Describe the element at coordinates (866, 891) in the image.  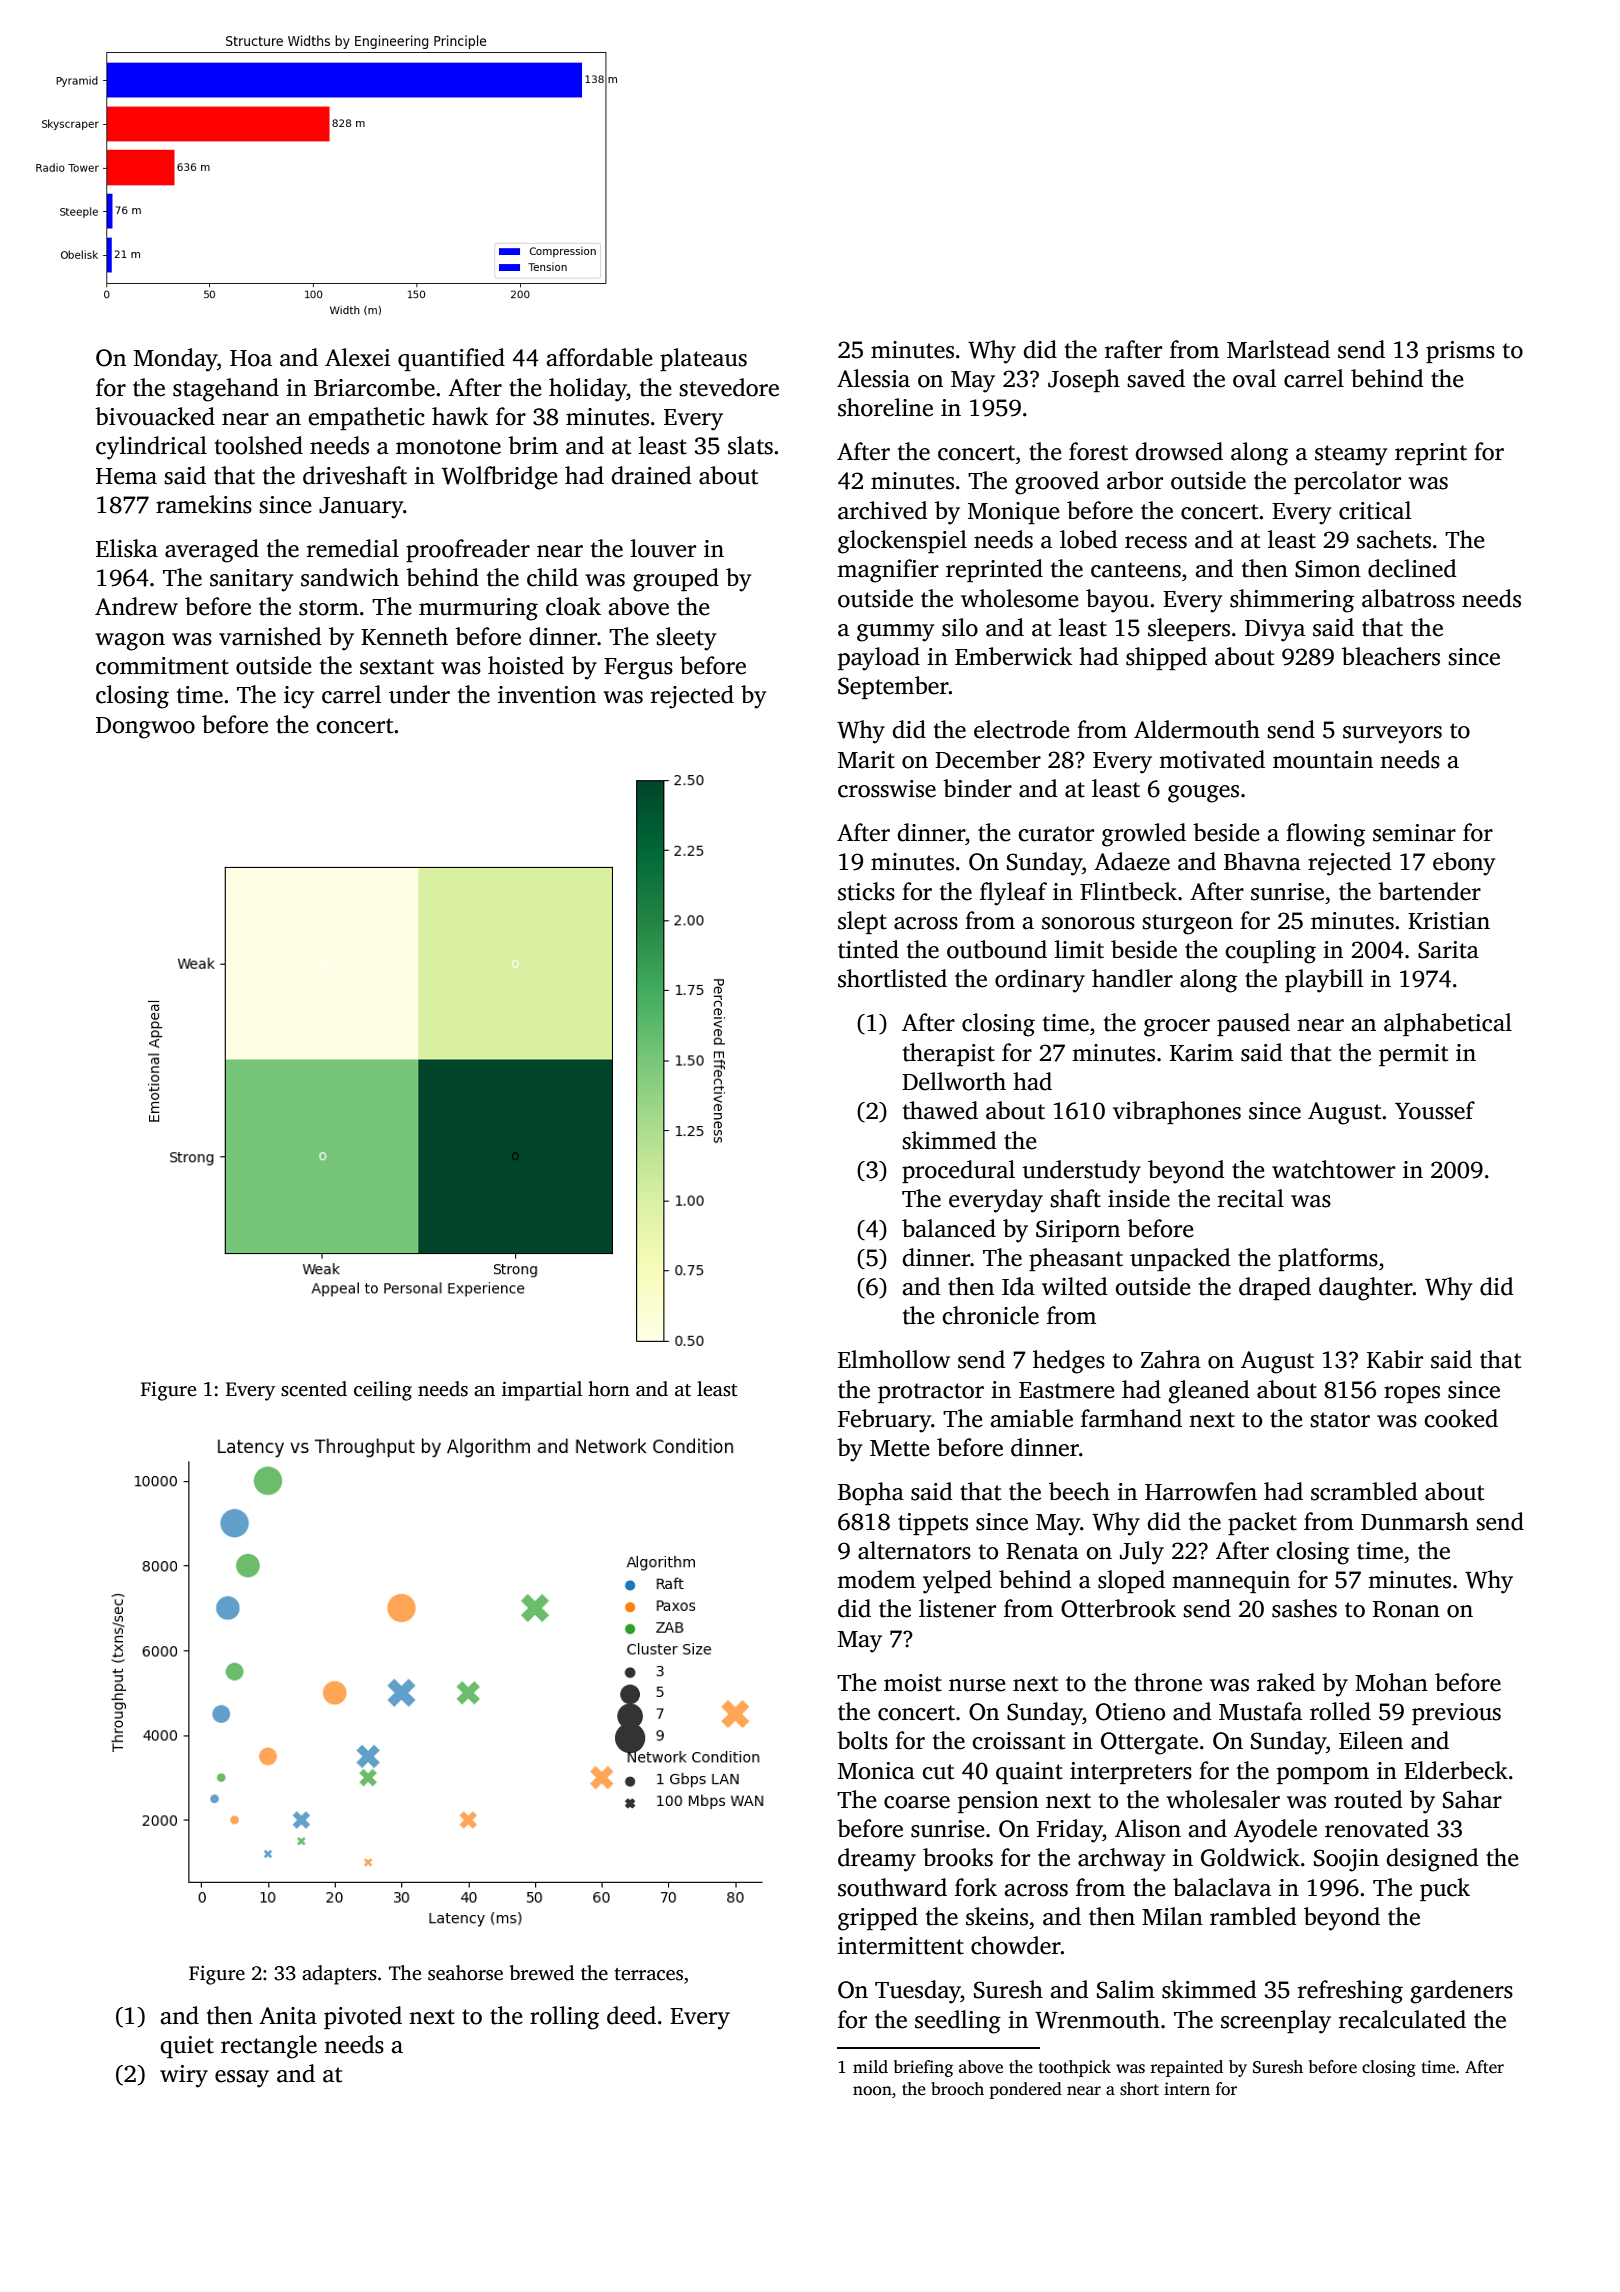
I see `sticks` at that location.
